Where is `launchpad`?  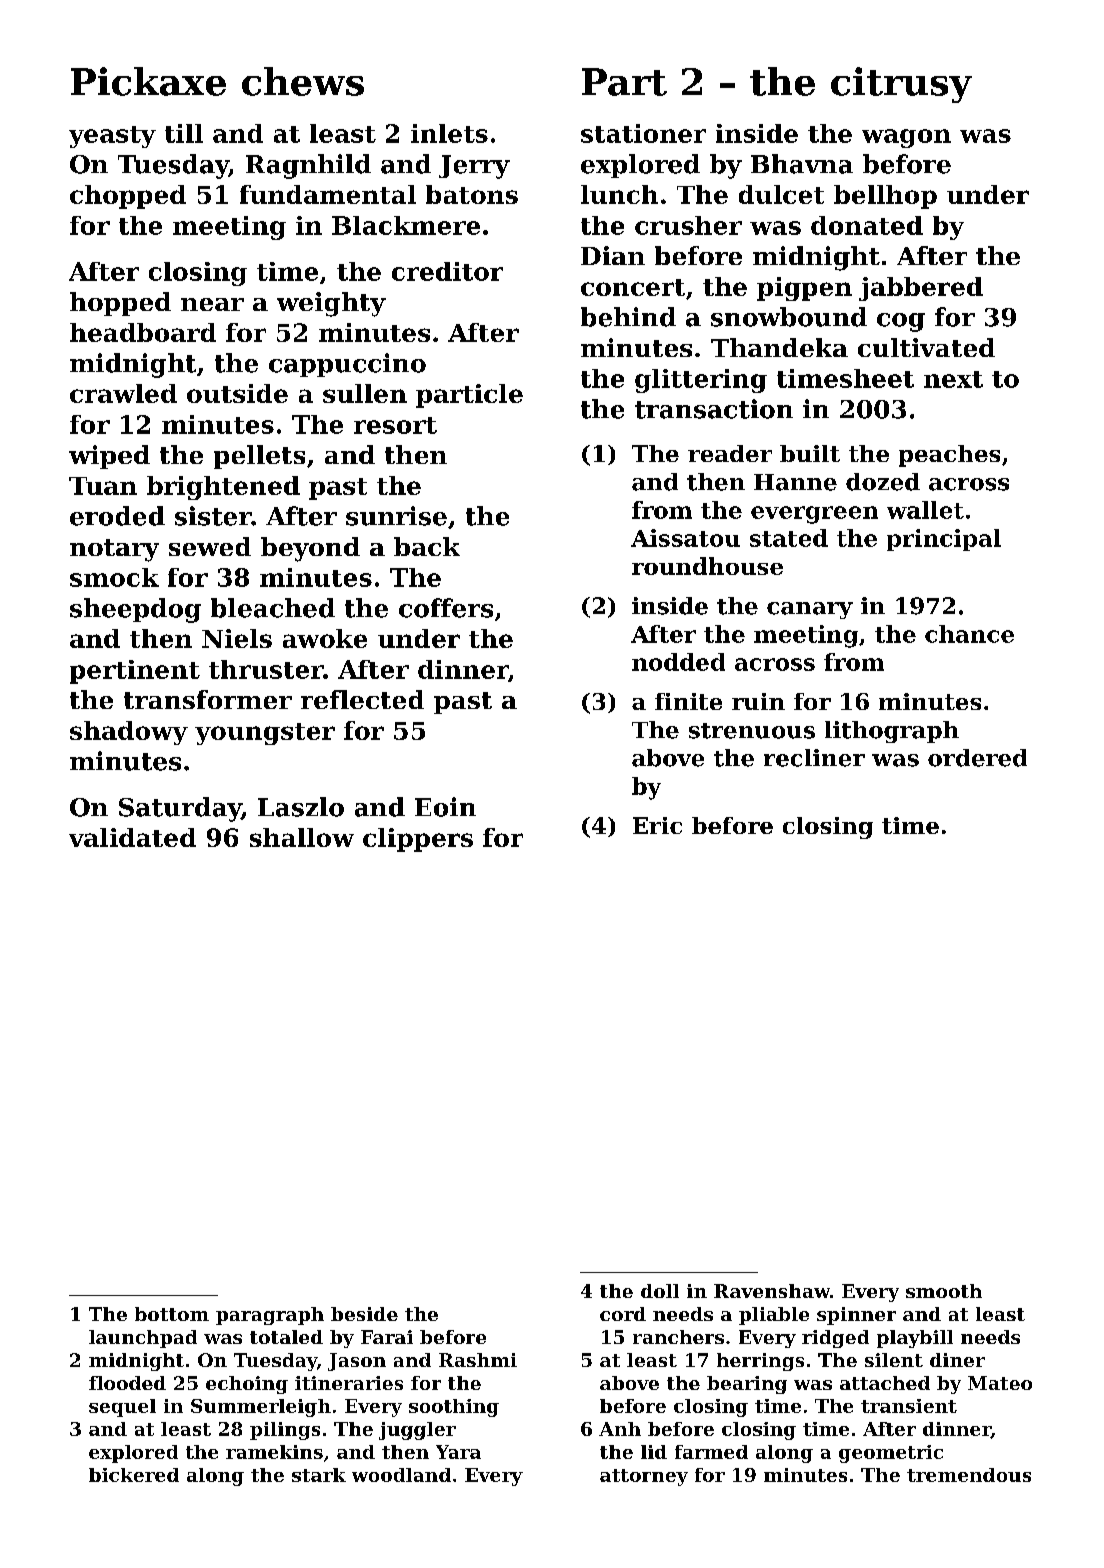
launchpad is located at coordinates (143, 1339).
